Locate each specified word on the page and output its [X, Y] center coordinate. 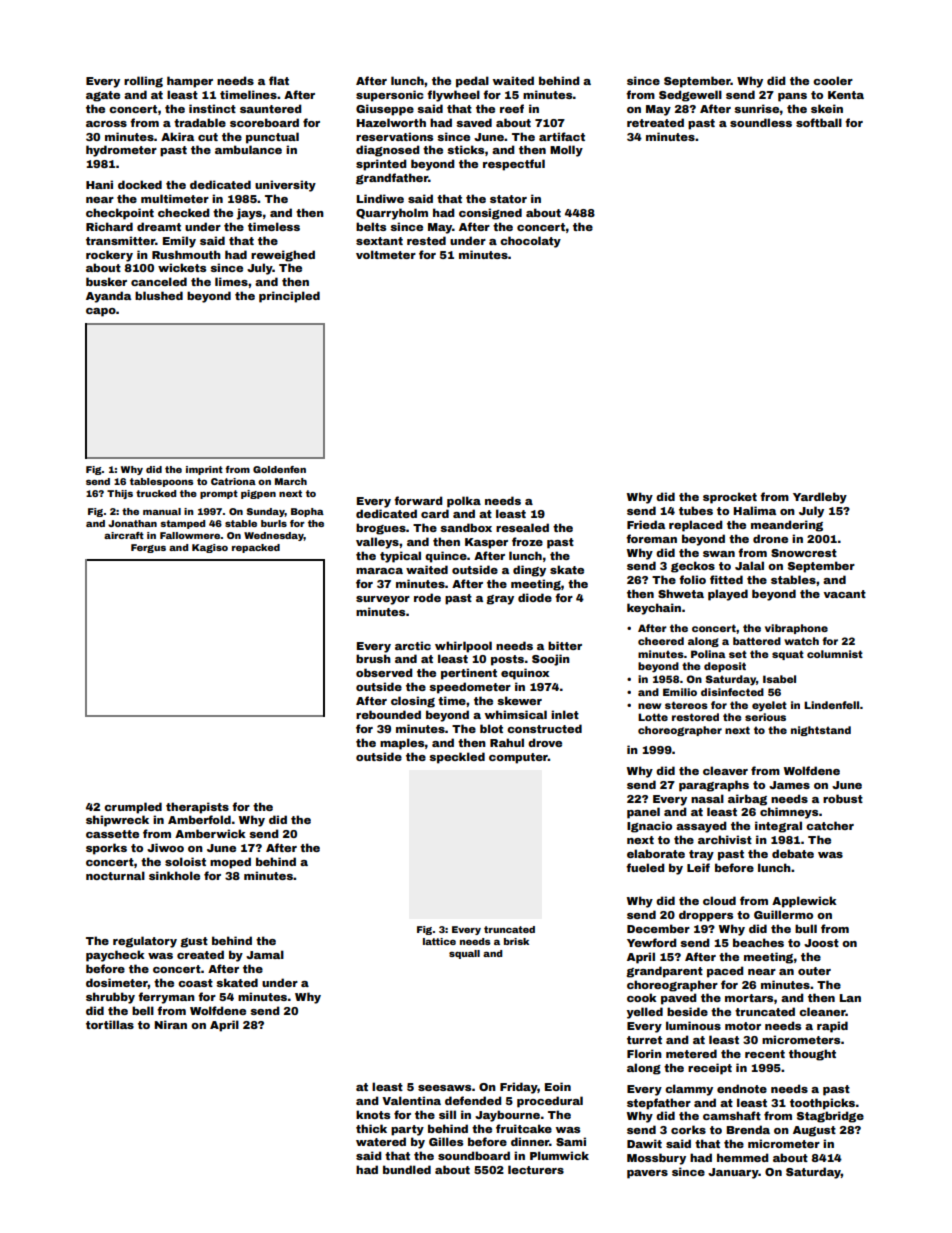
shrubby [110, 998]
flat [279, 80]
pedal [472, 82]
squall [464, 954]
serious [765, 717]
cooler [833, 80]
